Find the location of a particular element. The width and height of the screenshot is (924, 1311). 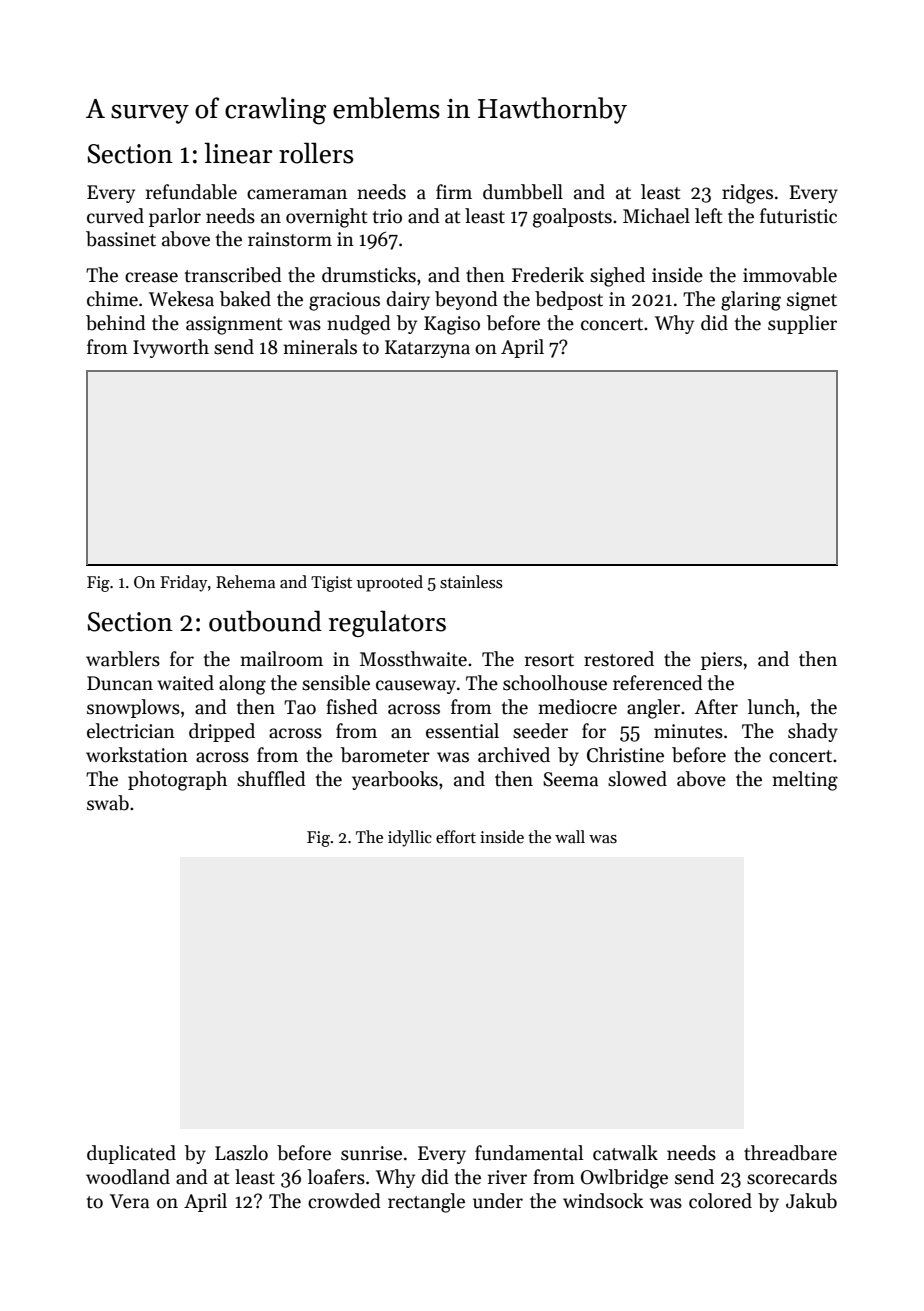

Friday is located at coordinates (184, 583).
